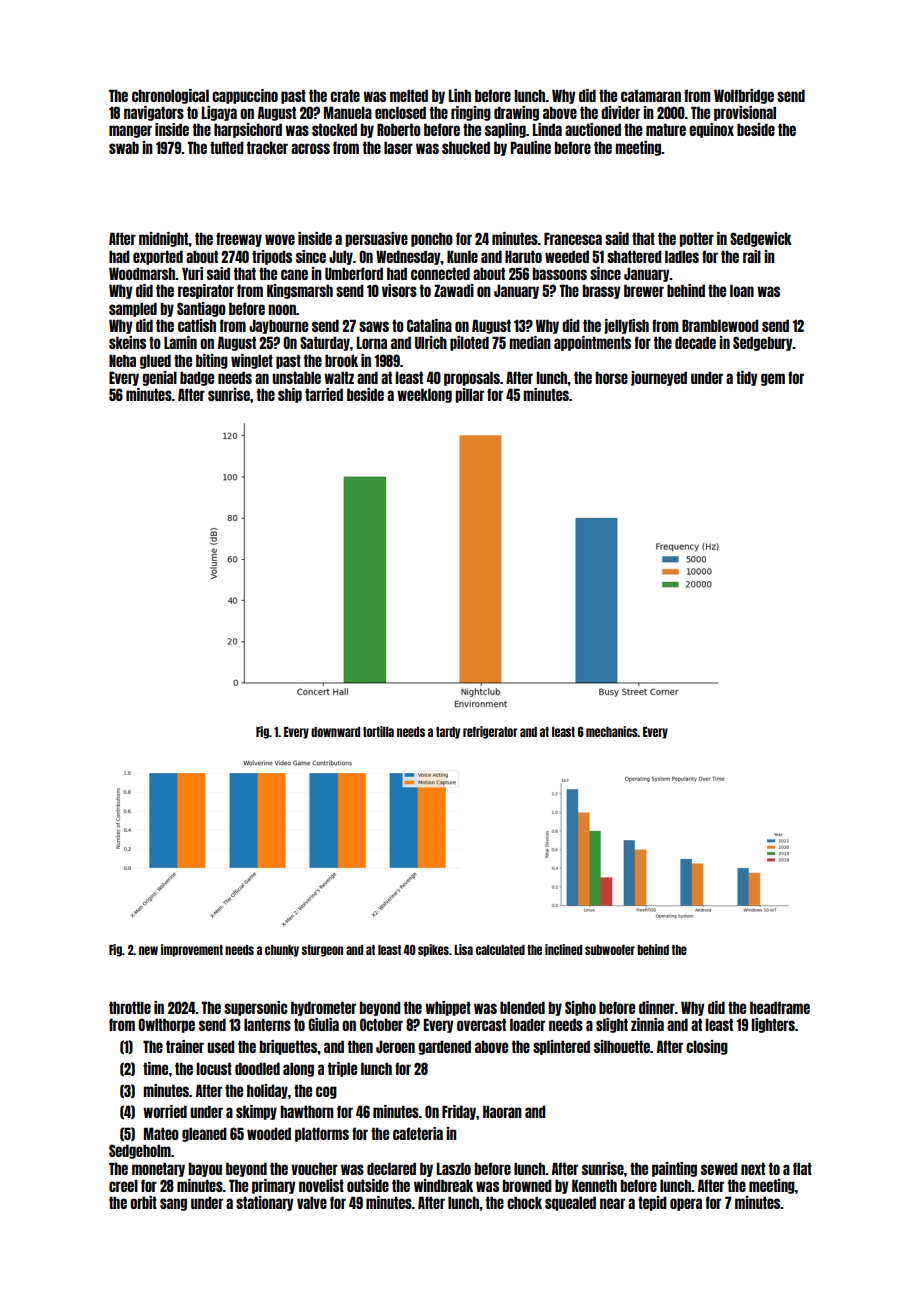  What do you see at coordinates (500, 950) in the document?
I see `calculated` at bounding box center [500, 950].
